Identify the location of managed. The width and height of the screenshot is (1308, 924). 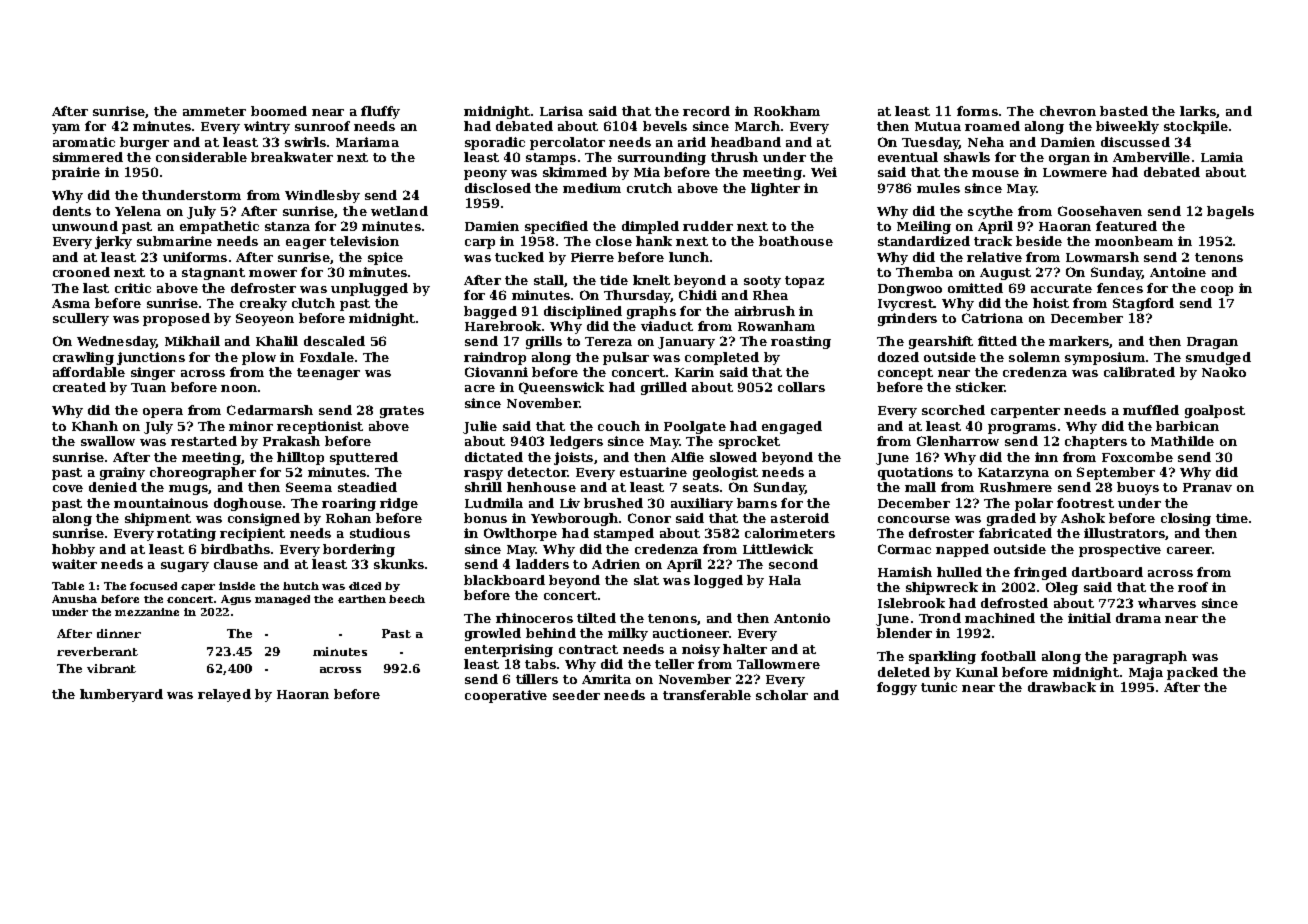
(282, 600).
